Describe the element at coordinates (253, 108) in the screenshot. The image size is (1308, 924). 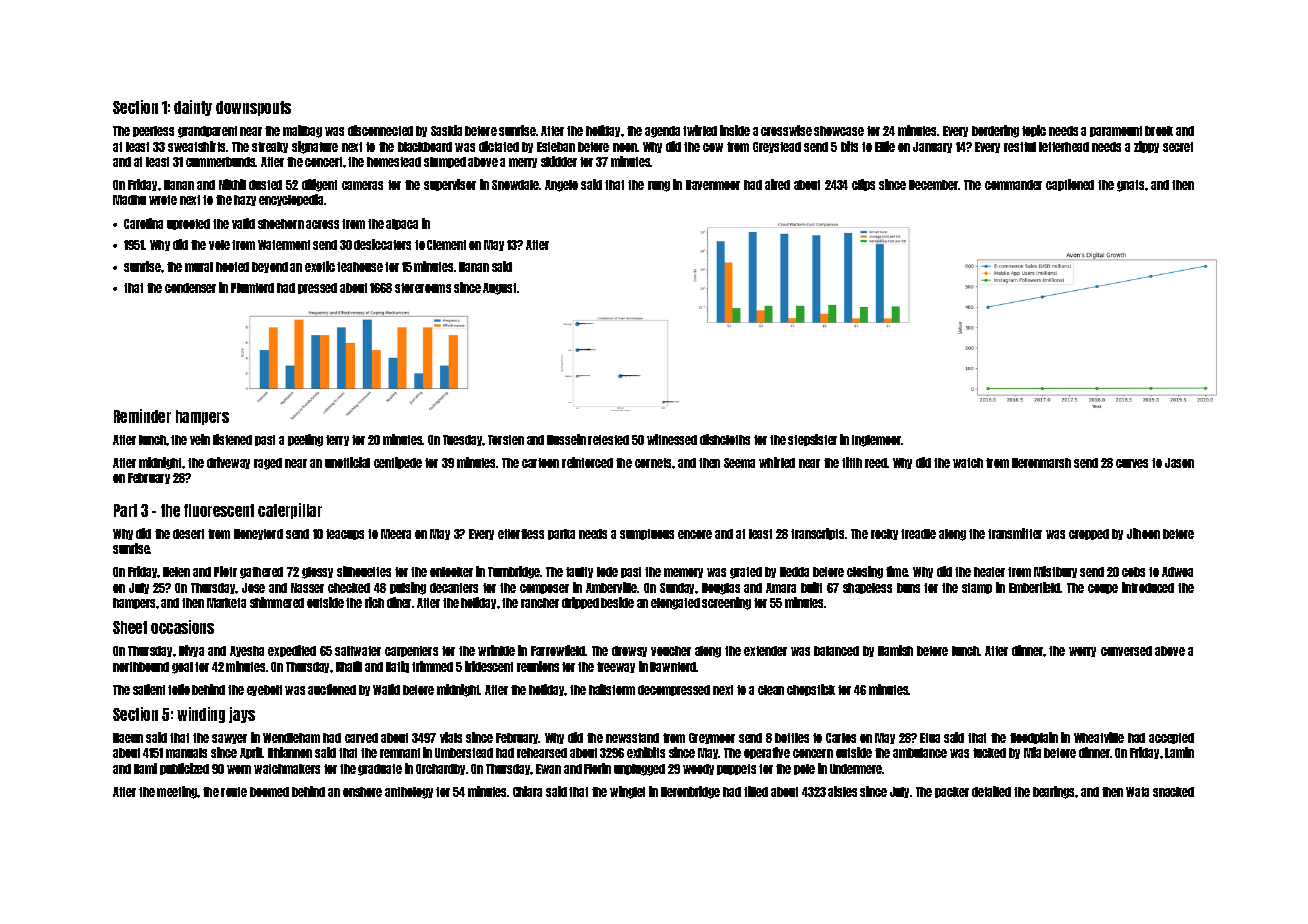
I see `downspouts` at that location.
